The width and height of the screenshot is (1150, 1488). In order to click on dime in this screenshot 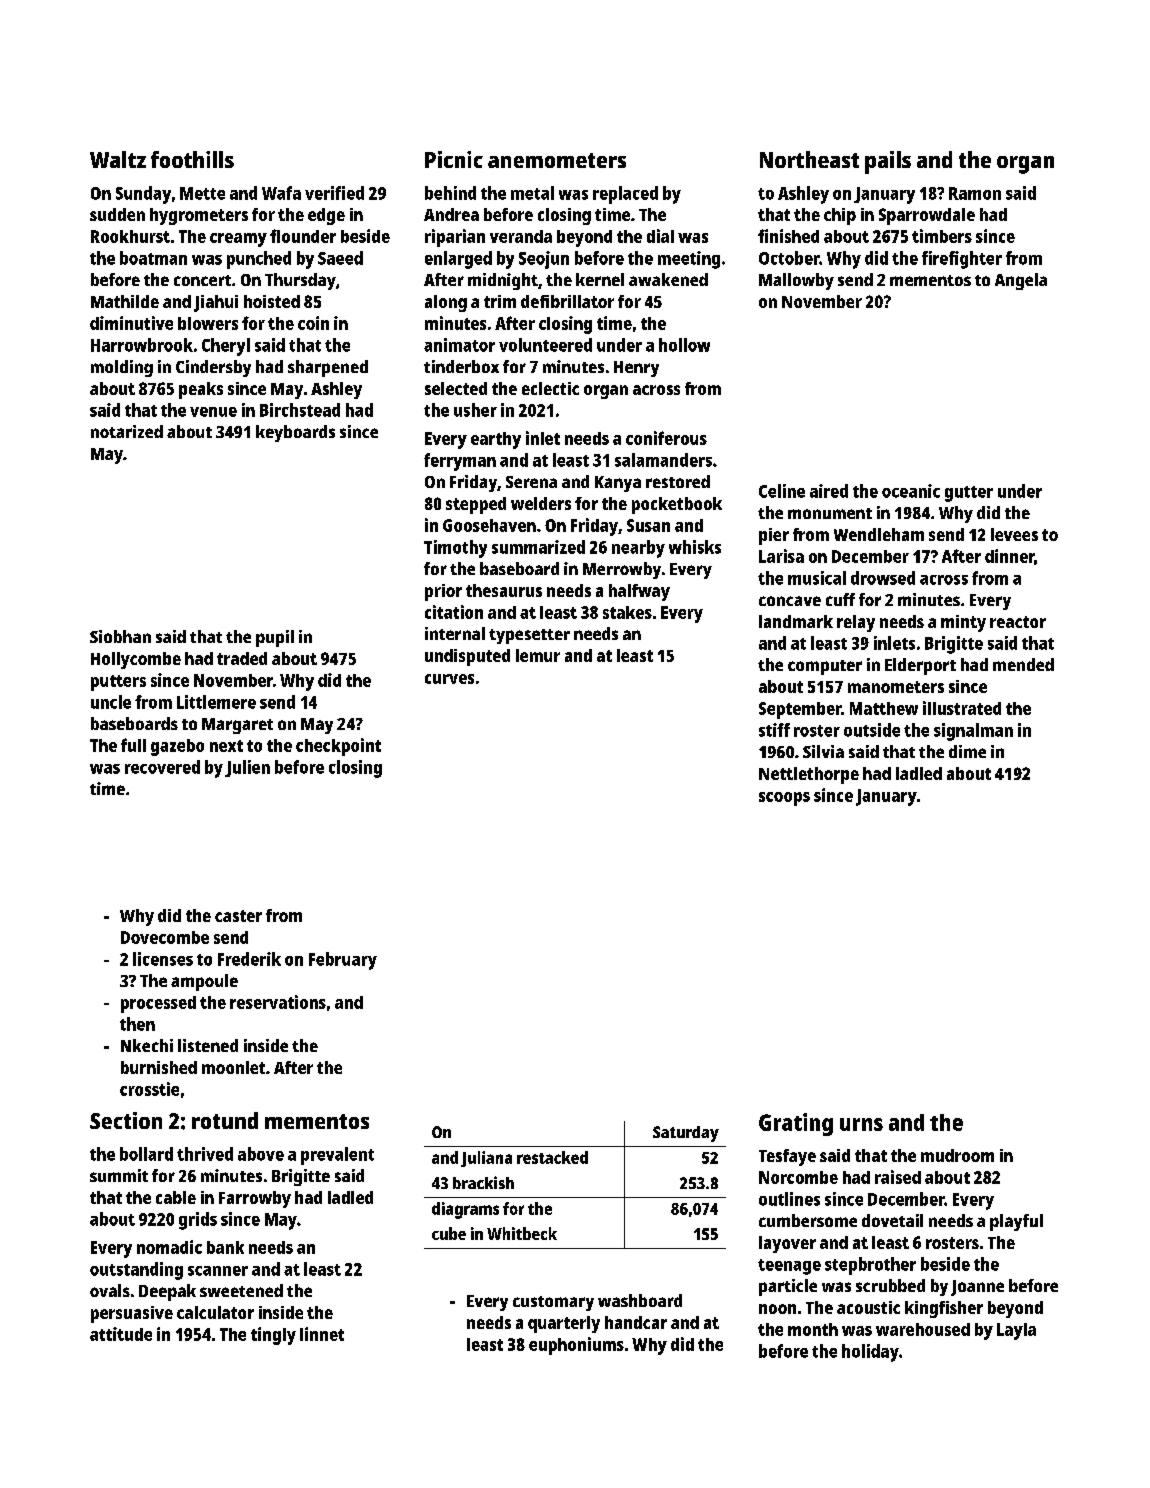, I will do `click(967, 751)`.
